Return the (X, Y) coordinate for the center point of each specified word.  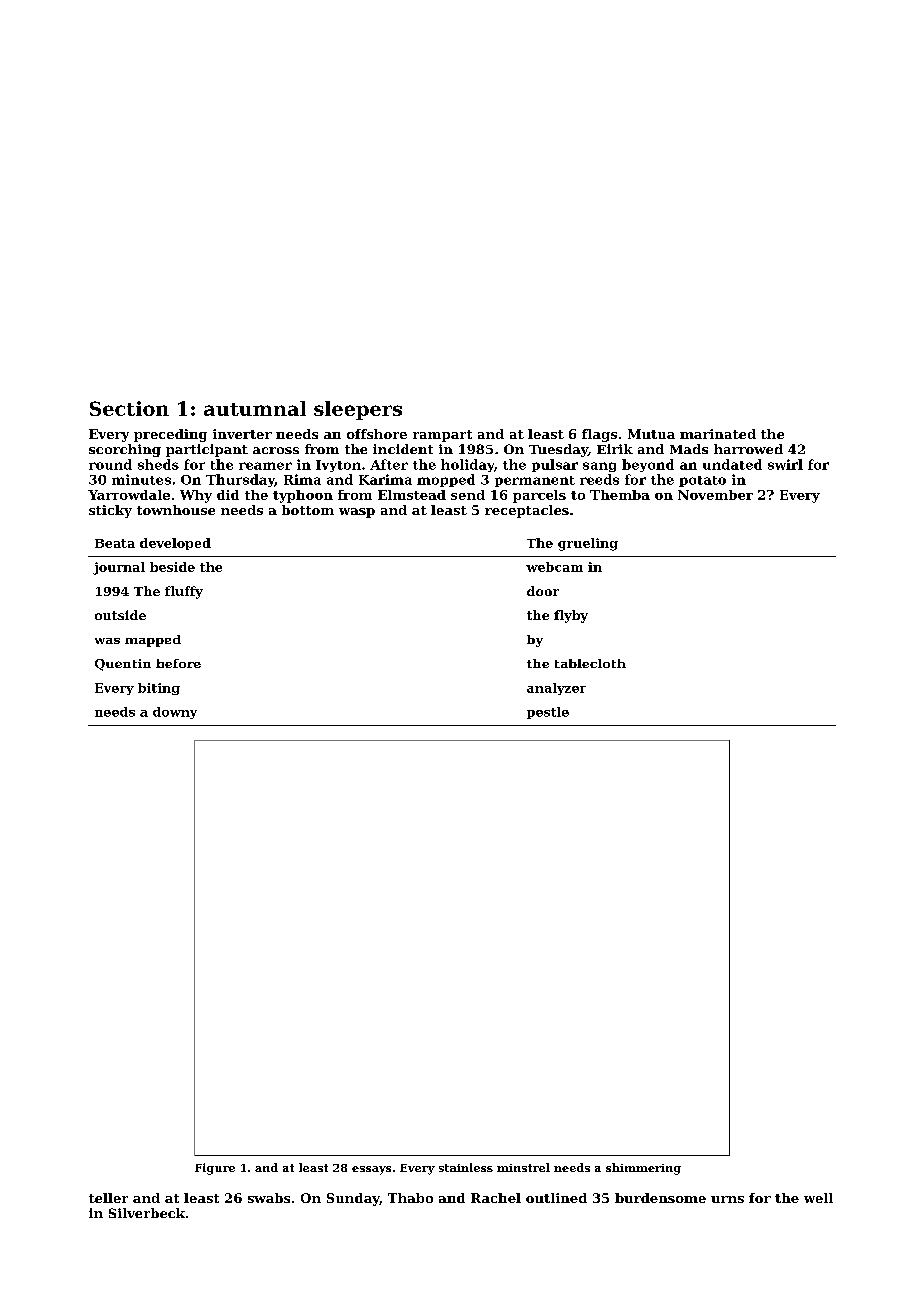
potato (702, 481)
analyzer (556, 689)
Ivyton (338, 466)
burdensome (660, 1198)
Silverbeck (147, 1213)
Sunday (353, 1199)
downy (175, 713)
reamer (265, 466)
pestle (548, 713)
